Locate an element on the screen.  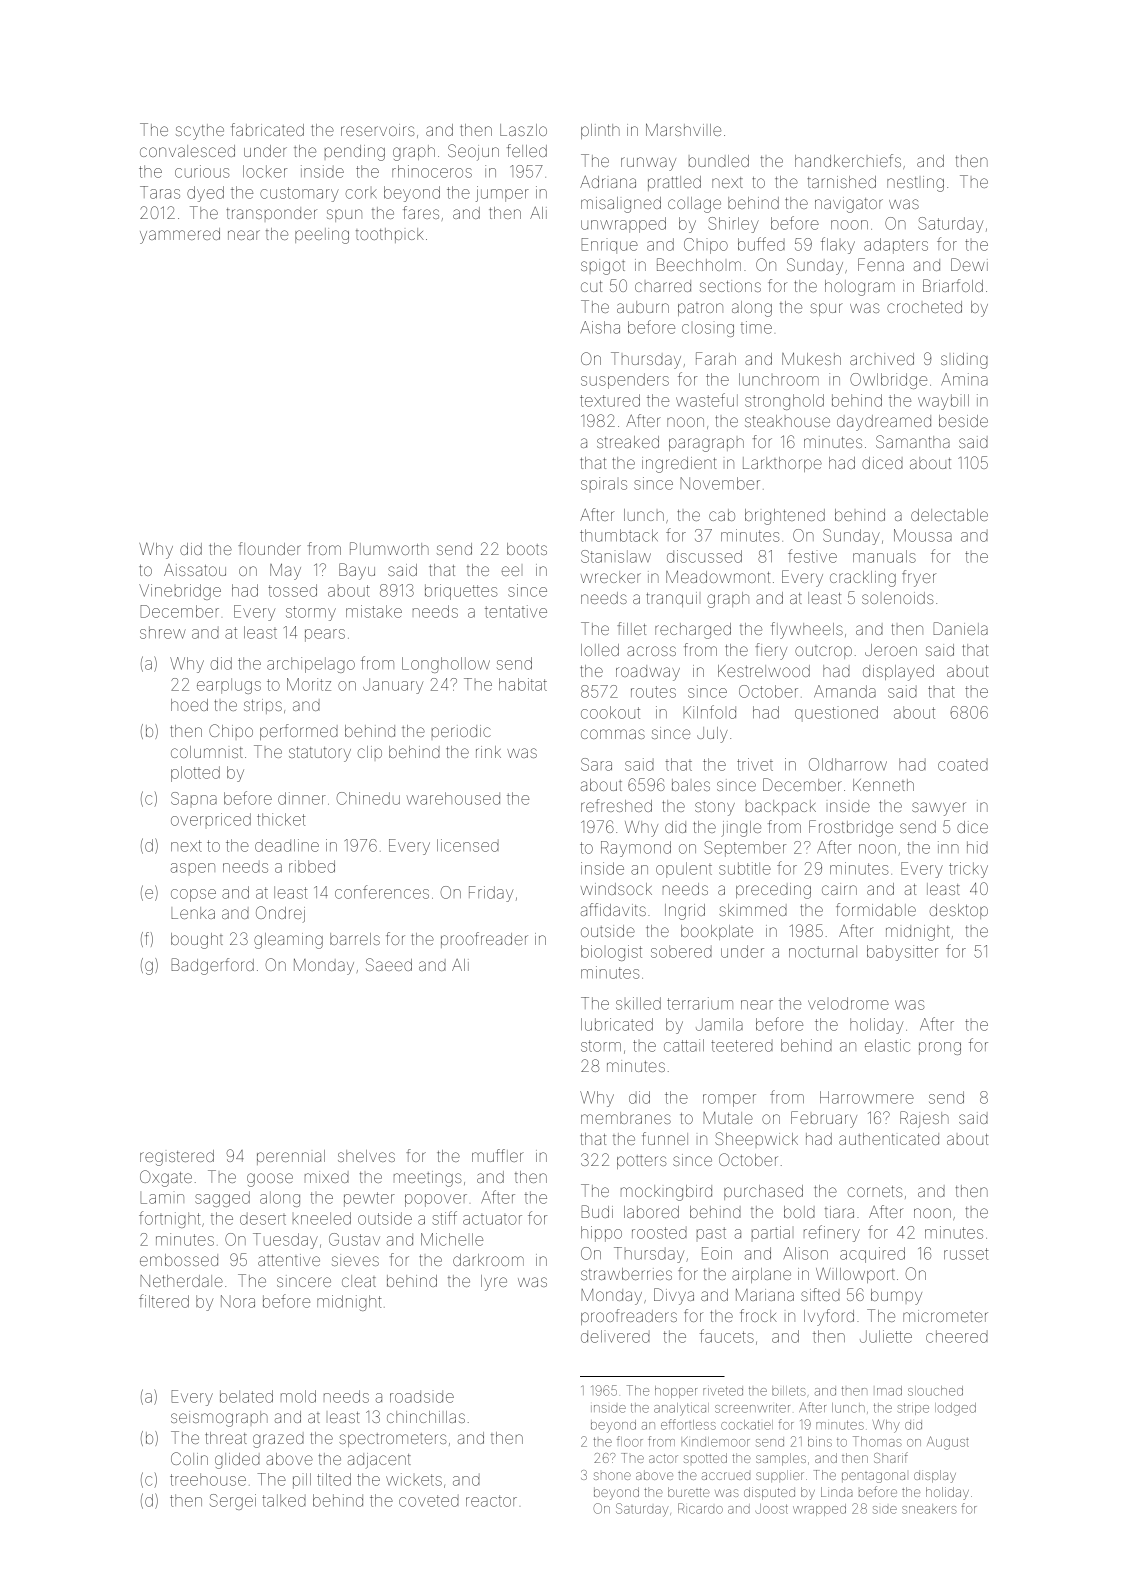
handkerchiefs is located at coordinates (848, 160).
